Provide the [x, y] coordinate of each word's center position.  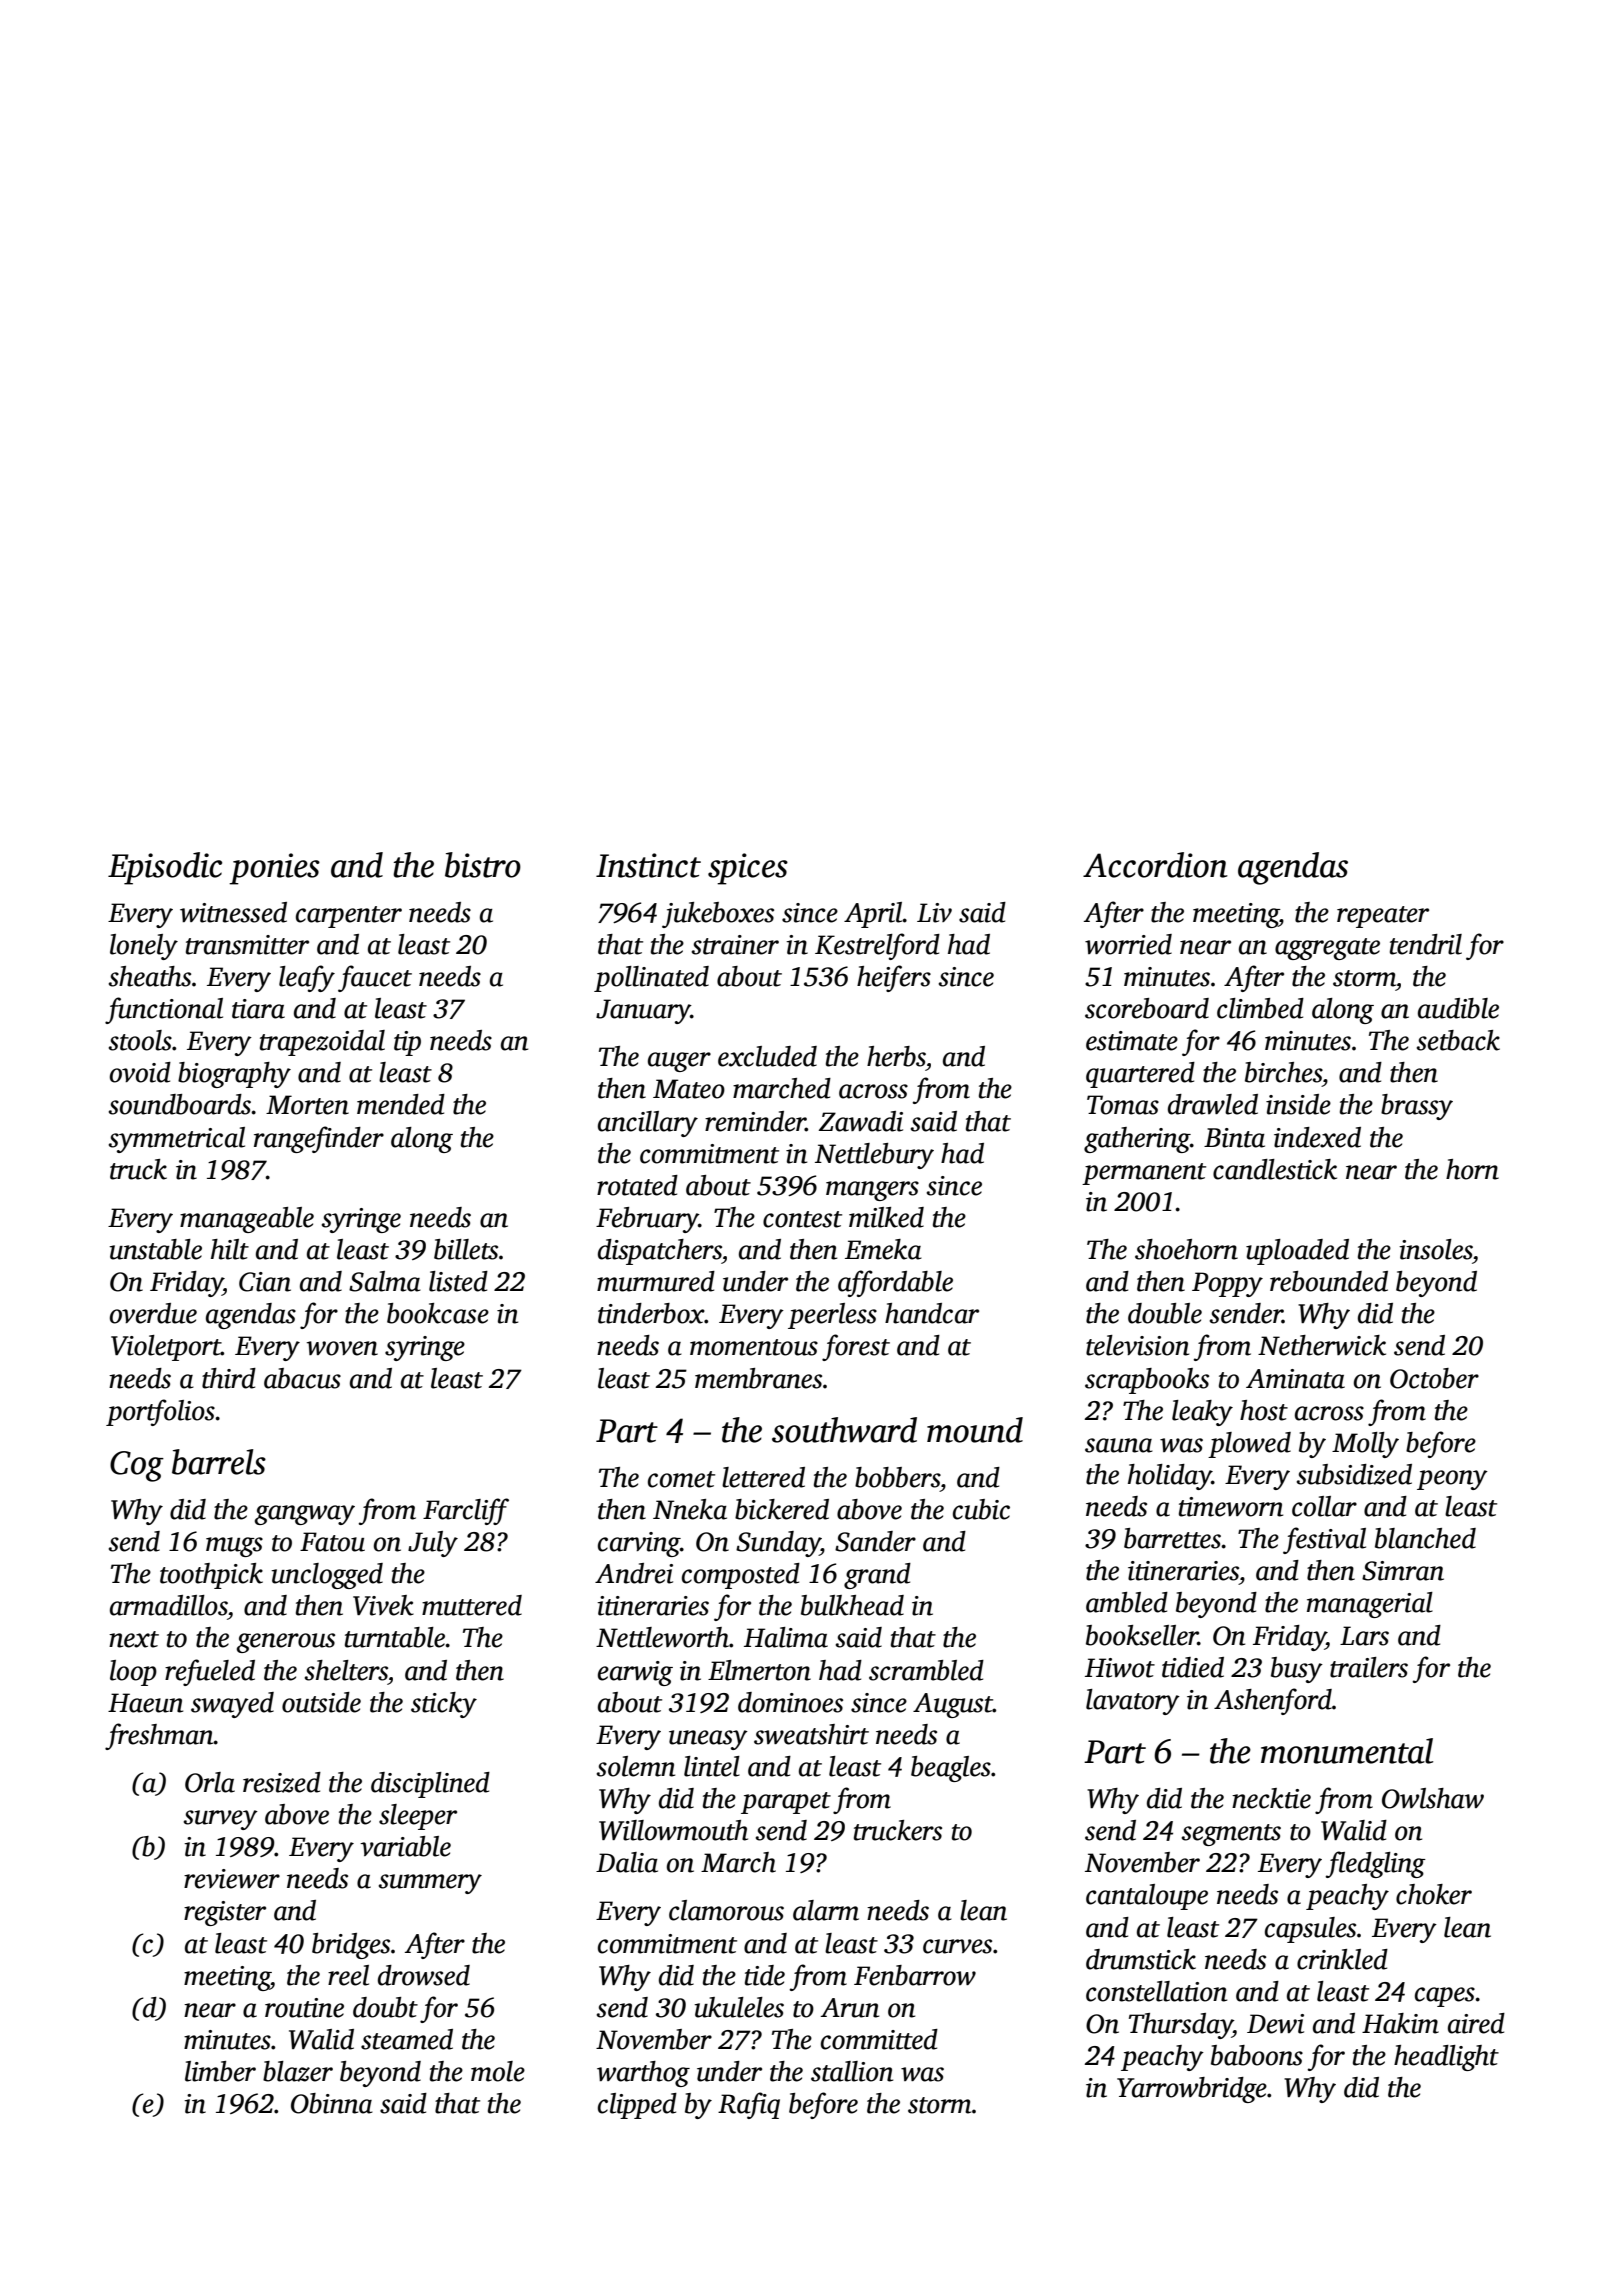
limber [220, 2071]
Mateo [689, 1089]
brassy [1417, 1107]
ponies [274, 869]
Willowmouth [673, 1830]
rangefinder [319, 1139]
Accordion [1155, 865]
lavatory [1133, 1702]
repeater [1383, 917]
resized [282, 1782]
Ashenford [1273, 1701]
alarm [826, 1910]
